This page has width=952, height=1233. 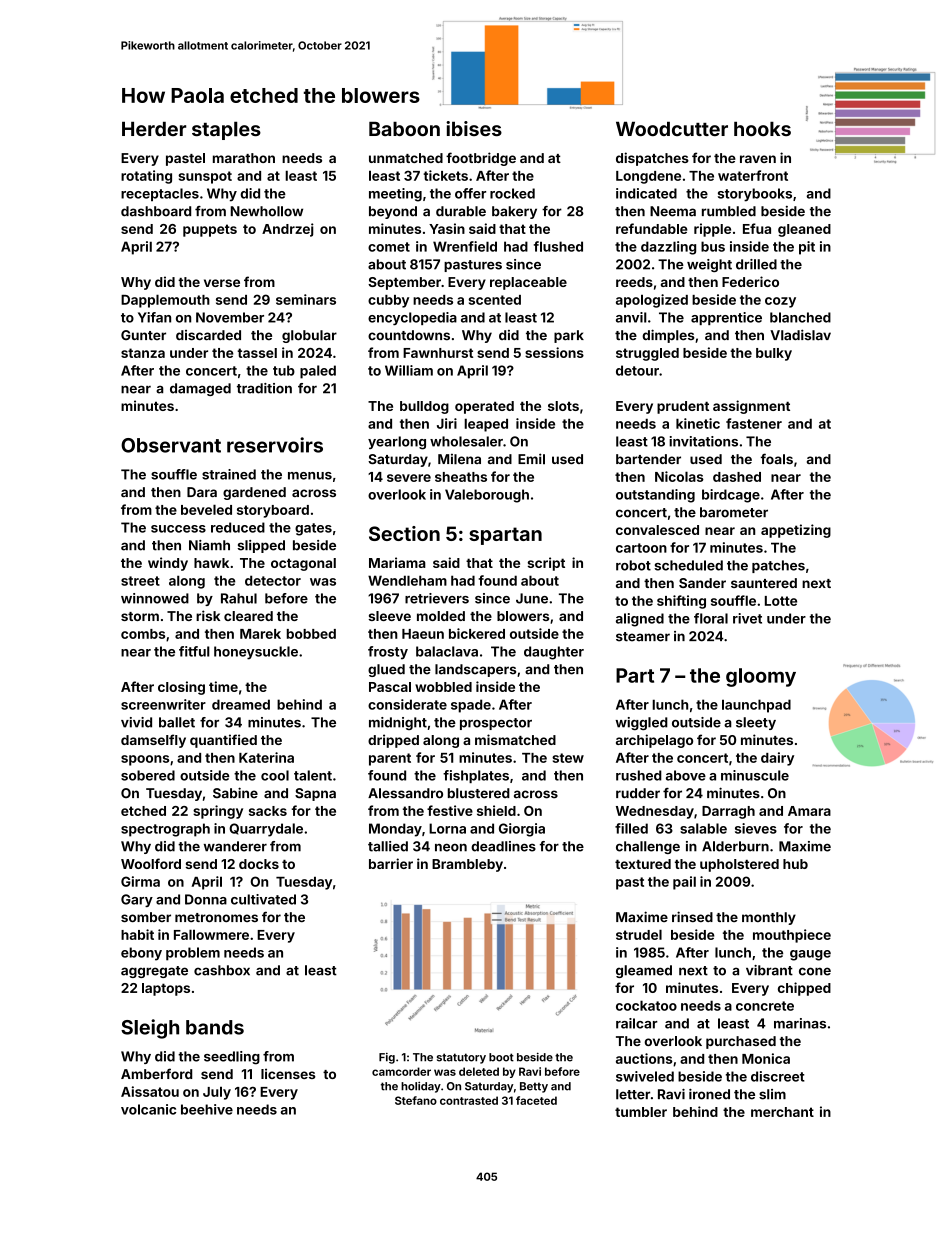 What do you see at coordinates (501, 1057) in the page?
I see `boot` at bounding box center [501, 1057].
